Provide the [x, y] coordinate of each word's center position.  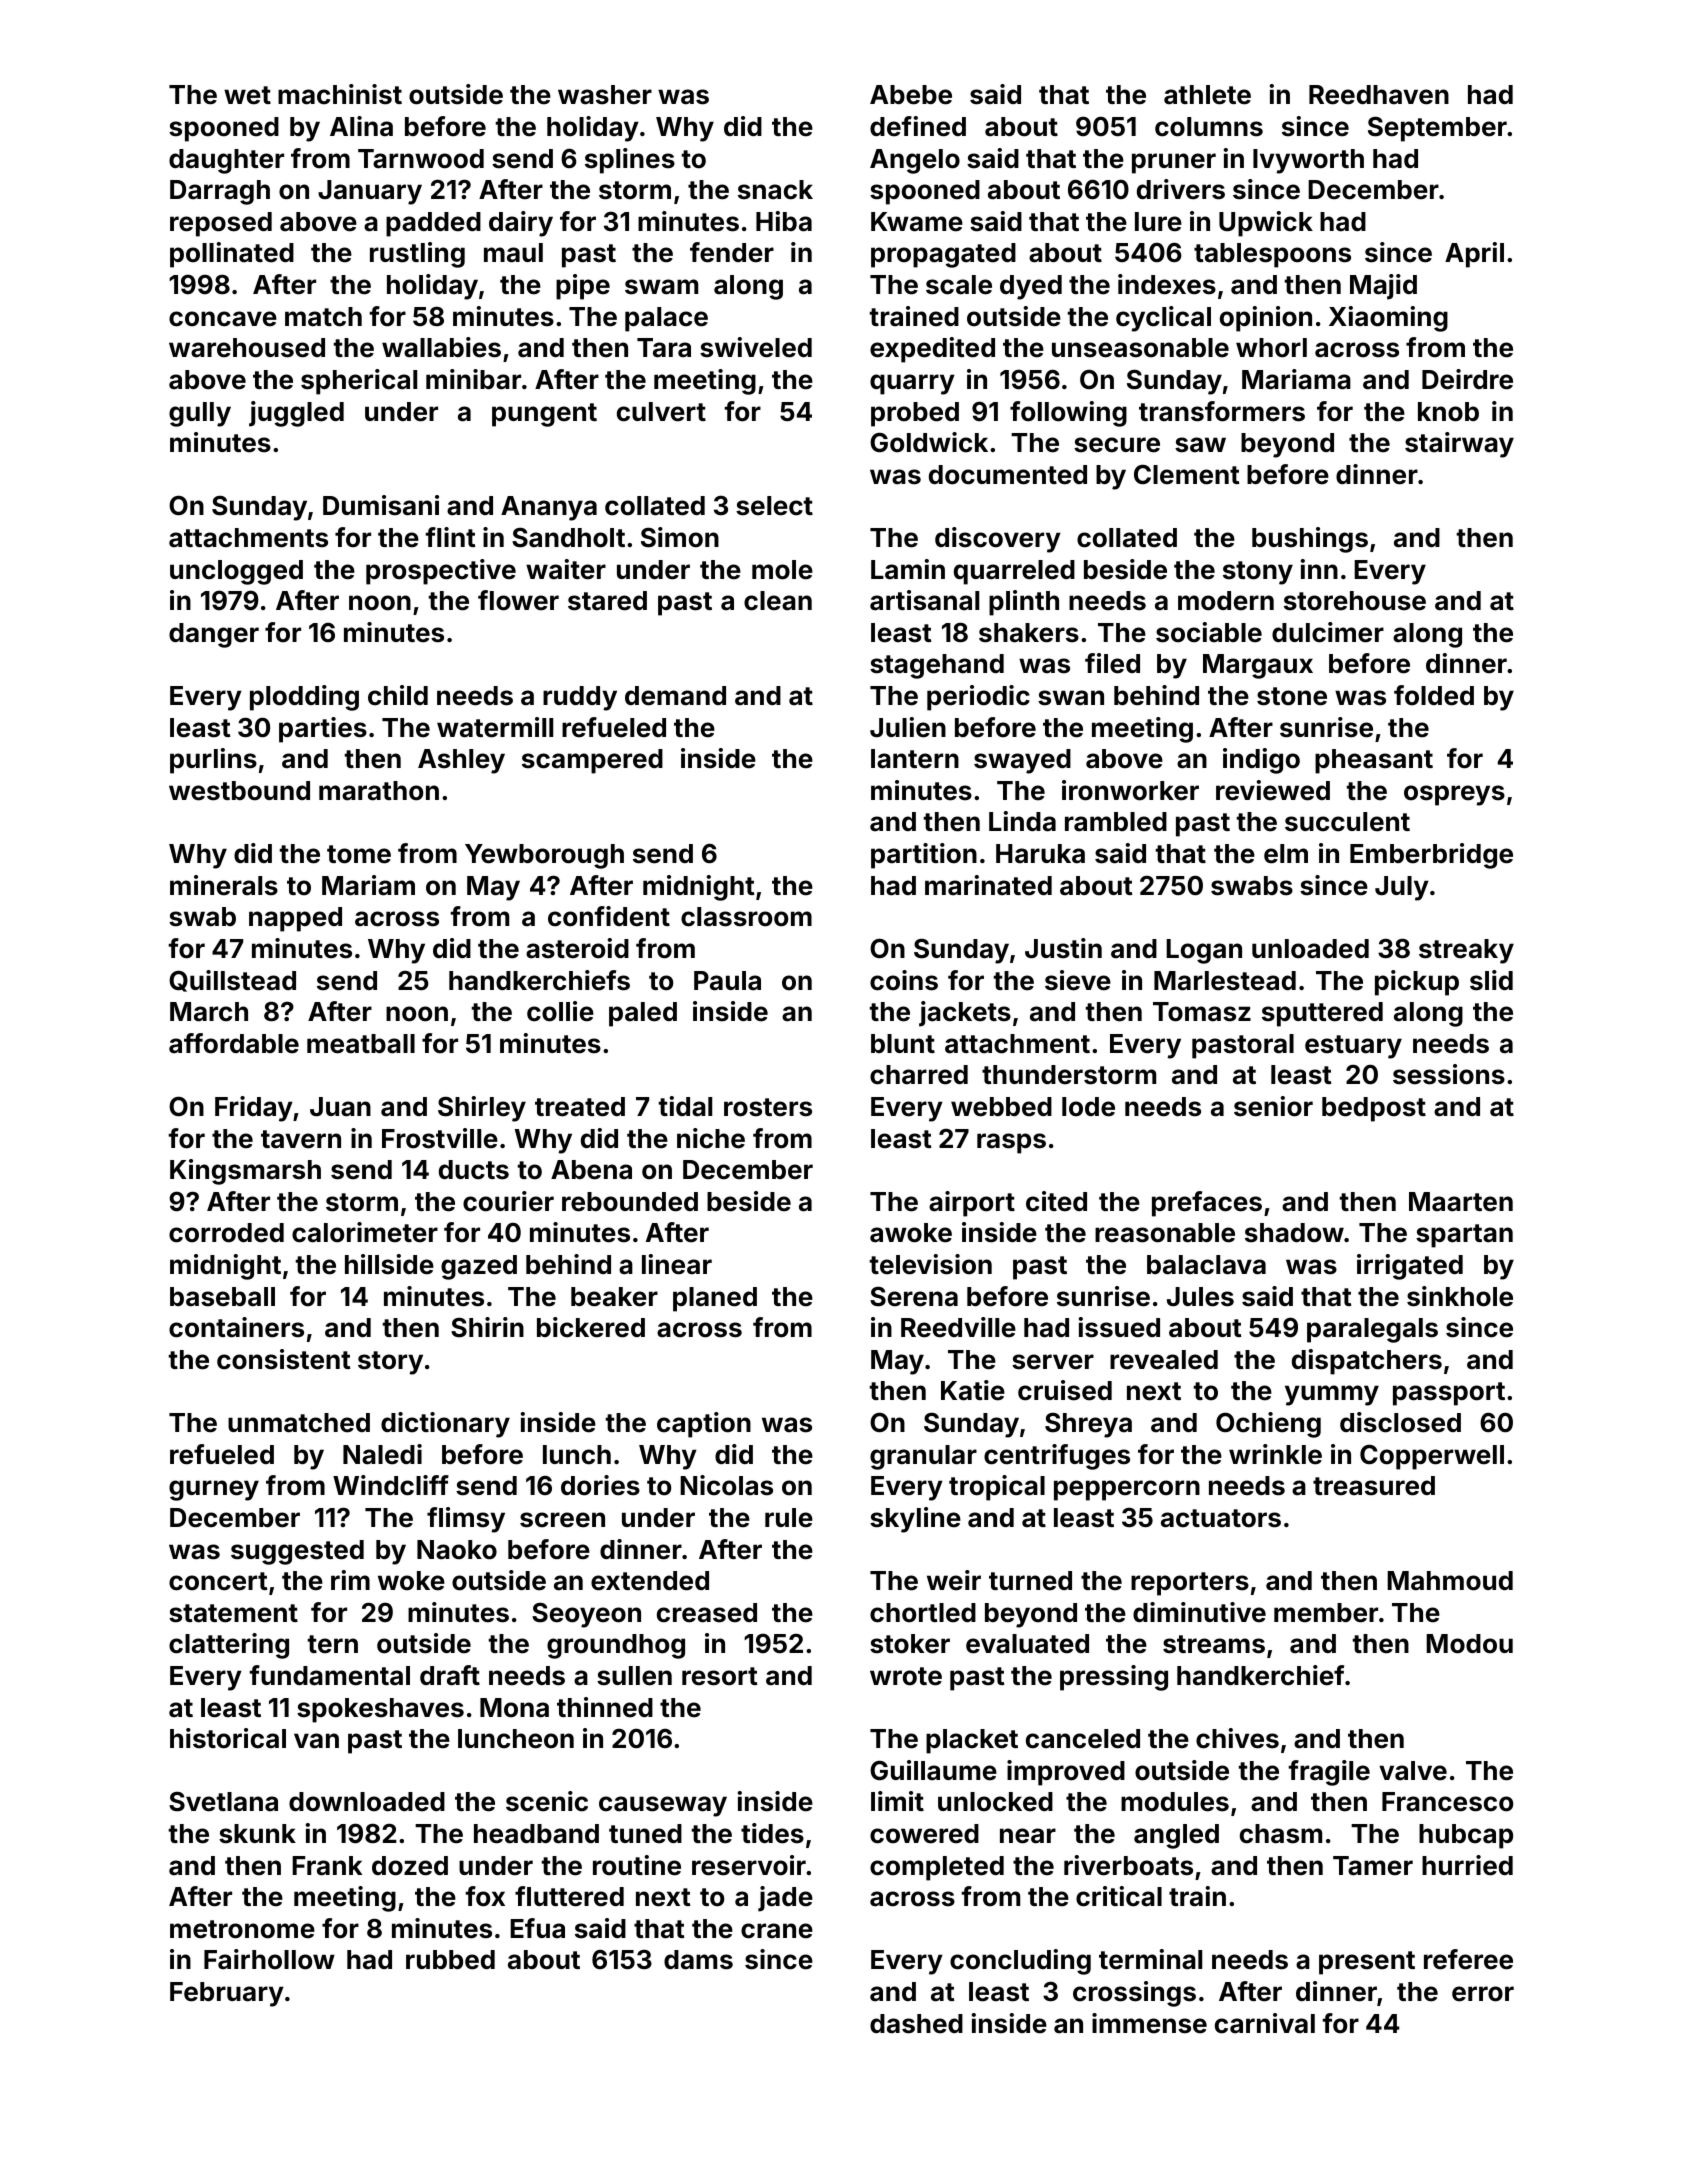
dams [698, 1960]
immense [1149, 2023]
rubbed [450, 1960]
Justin [1063, 948]
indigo [1261, 761]
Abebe [911, 95]
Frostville [440, 1138]
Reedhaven [1379, 95]
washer [605, 95]
